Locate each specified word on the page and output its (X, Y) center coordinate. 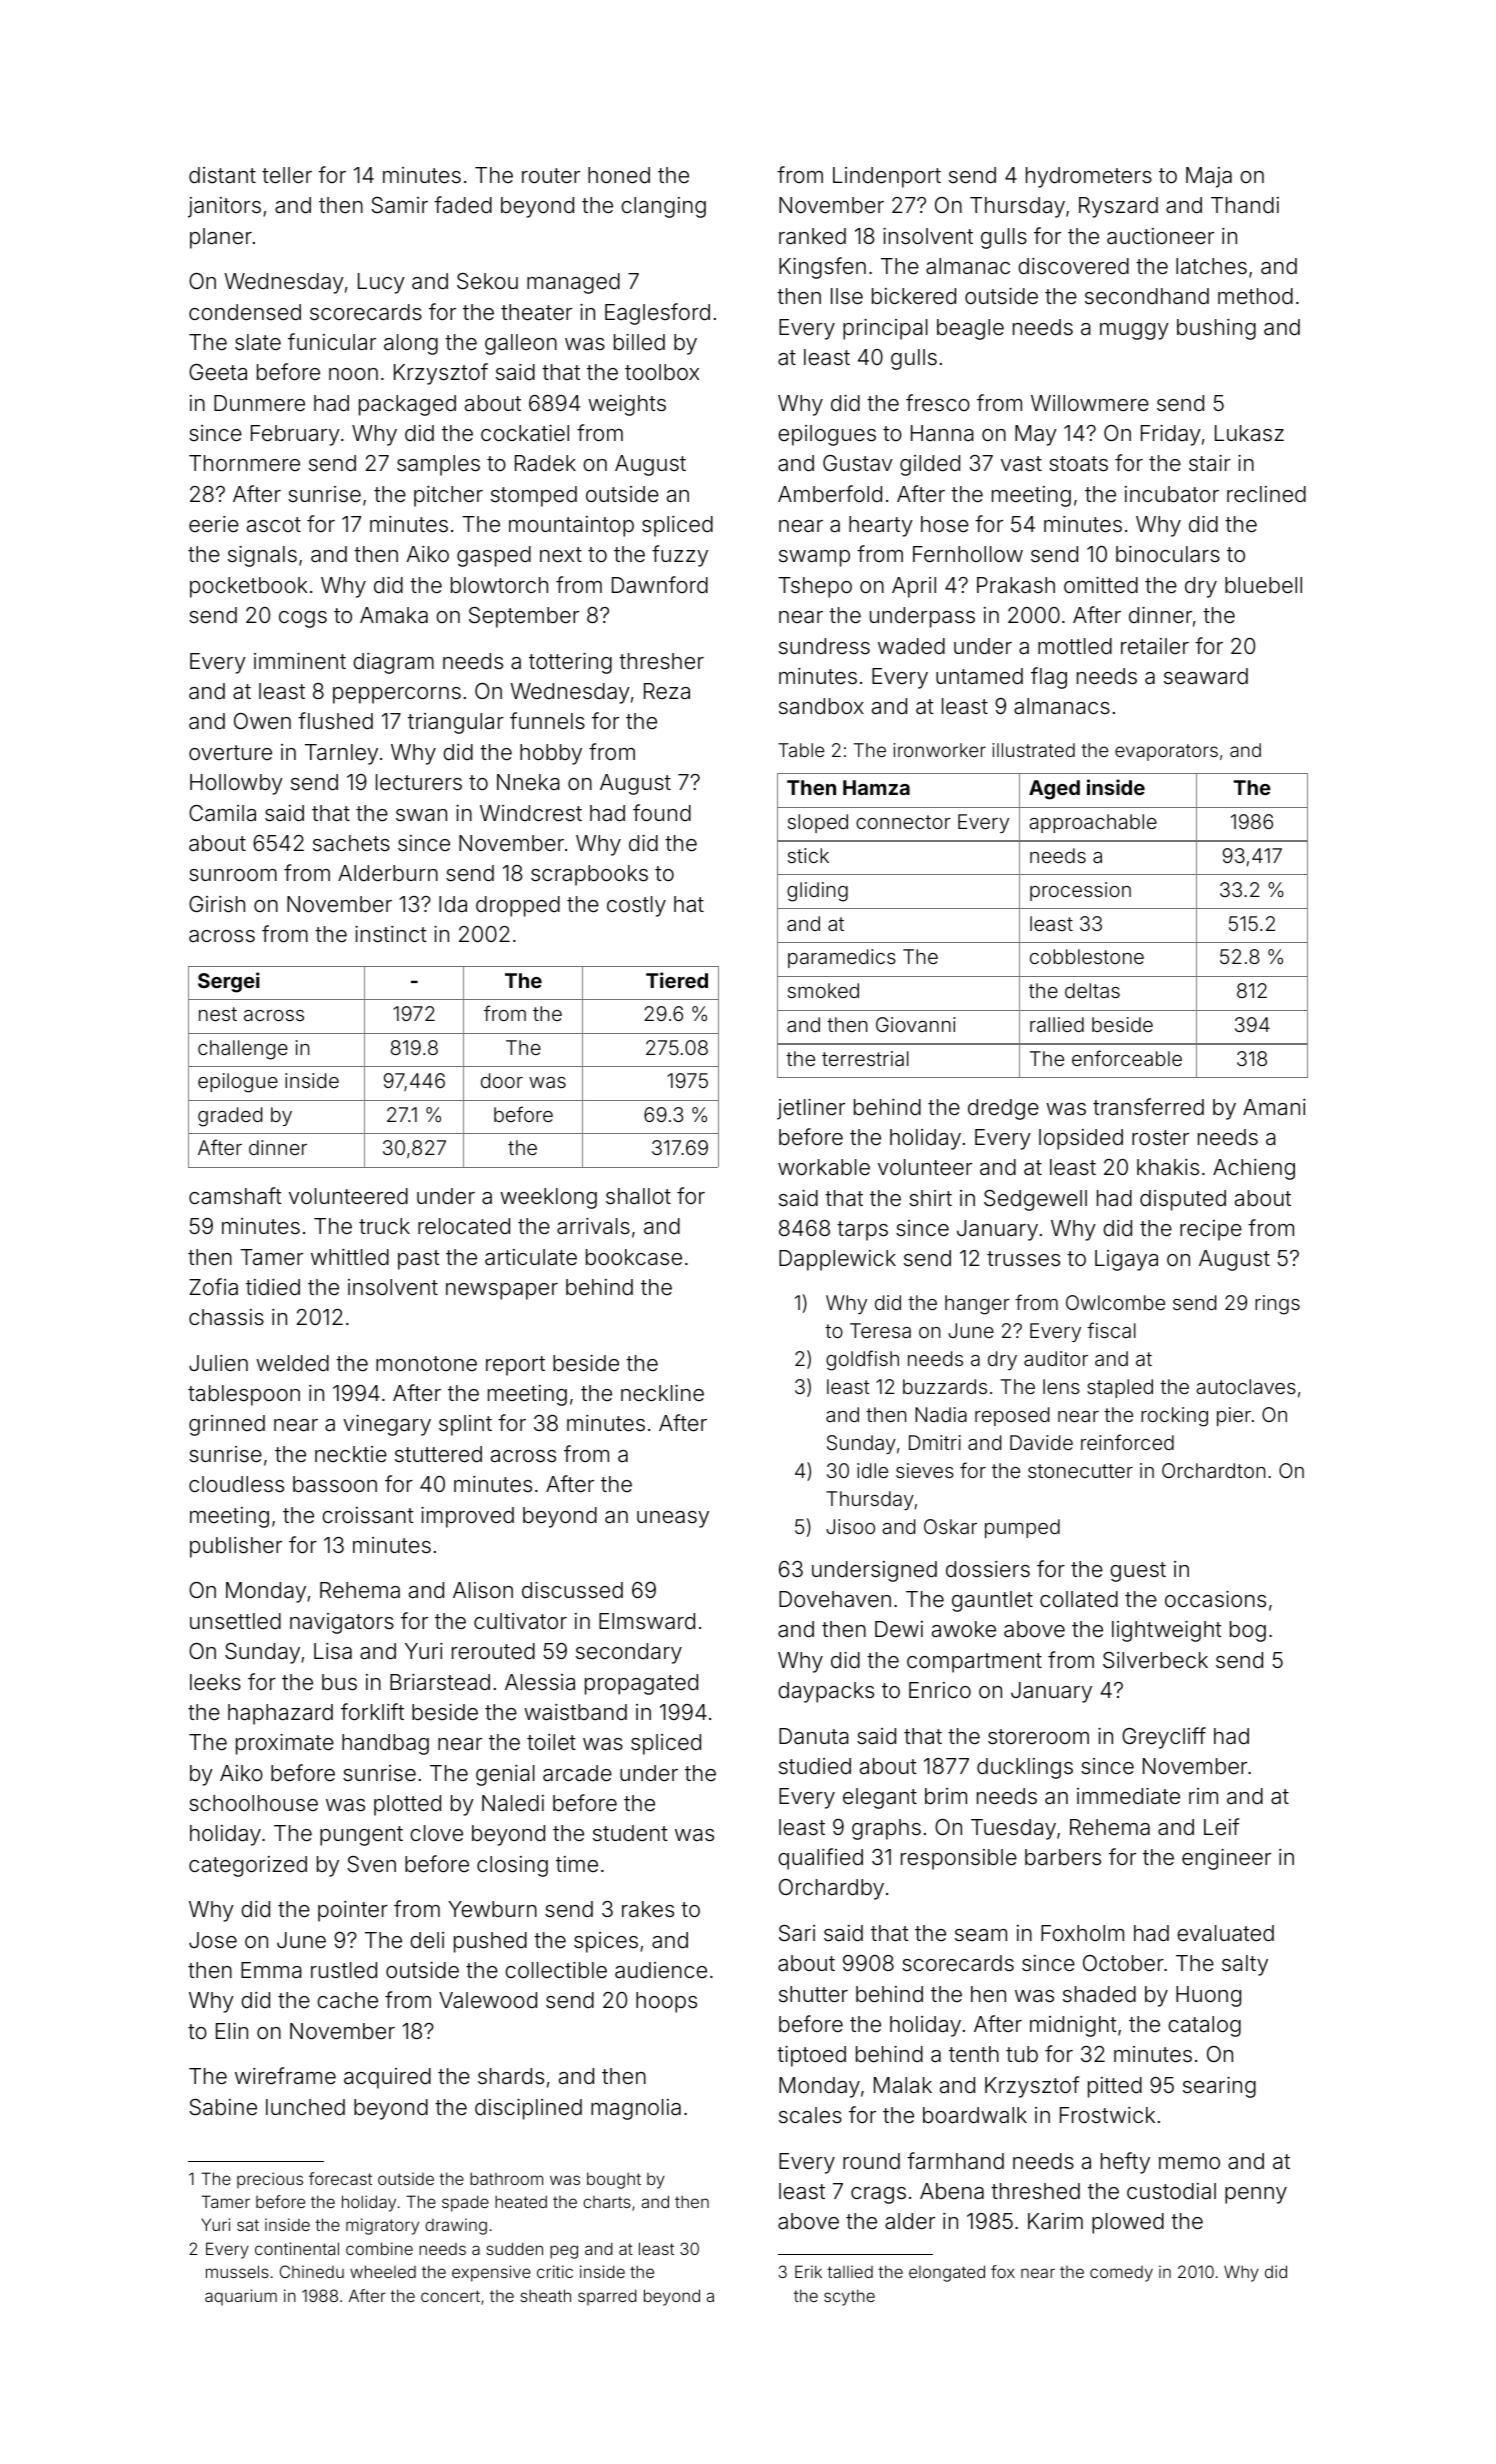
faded (463, 205)
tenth (974, 2054)
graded (230, 1117)
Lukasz (1249, 433)
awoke (964, 1629)
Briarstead (440, 1682)
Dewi (899, 1629)
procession (1080, 891)
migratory (382, 2226)
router (551, 176)
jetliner (811, 1109)
